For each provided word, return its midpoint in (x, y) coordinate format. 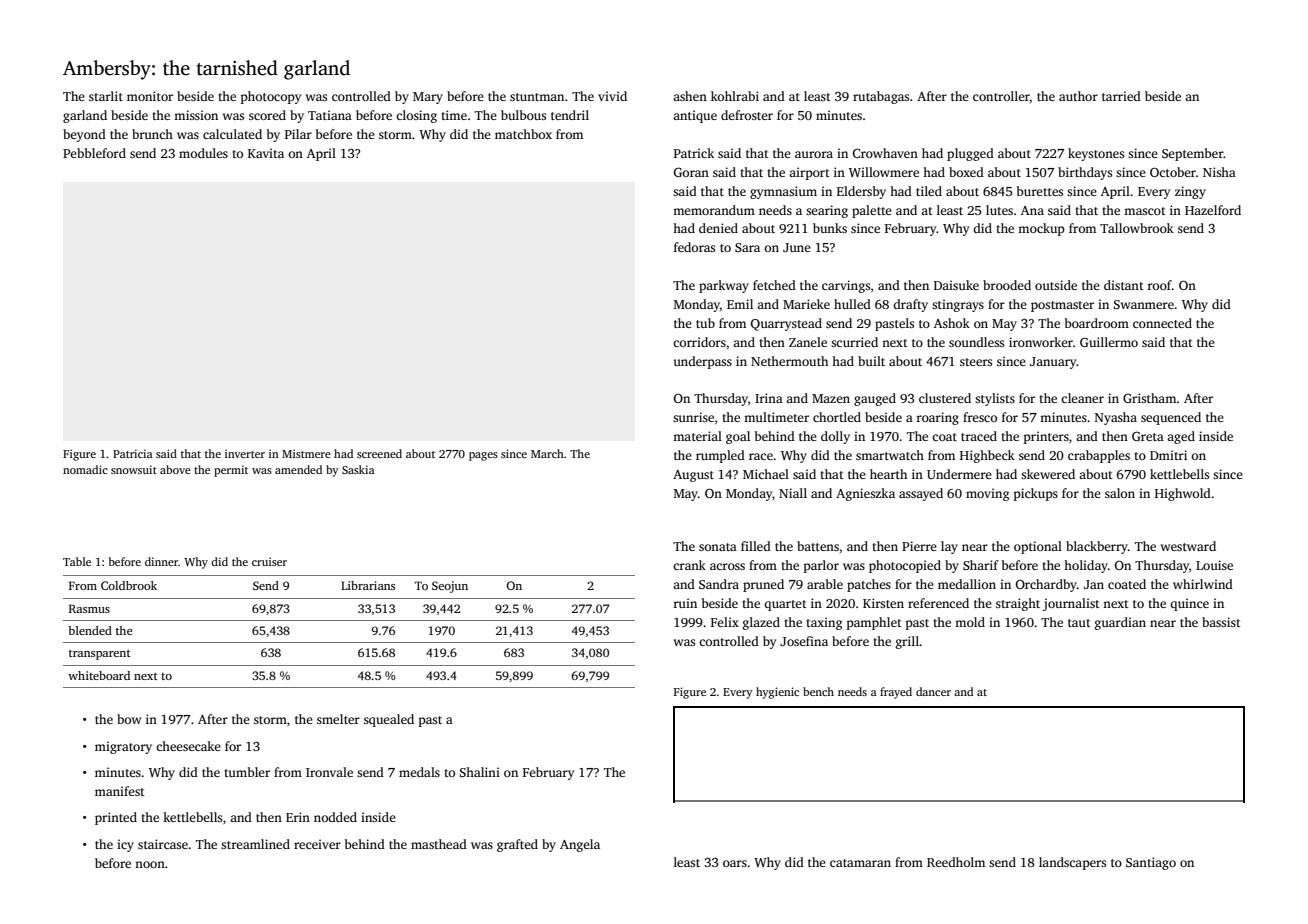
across (727, 566)
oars (735, 863)
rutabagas (881, 97)
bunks (830, 228)
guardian (1120, 623)
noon (150, 864)
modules (203, 153)
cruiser (269, 561)
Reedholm (956, 862)
